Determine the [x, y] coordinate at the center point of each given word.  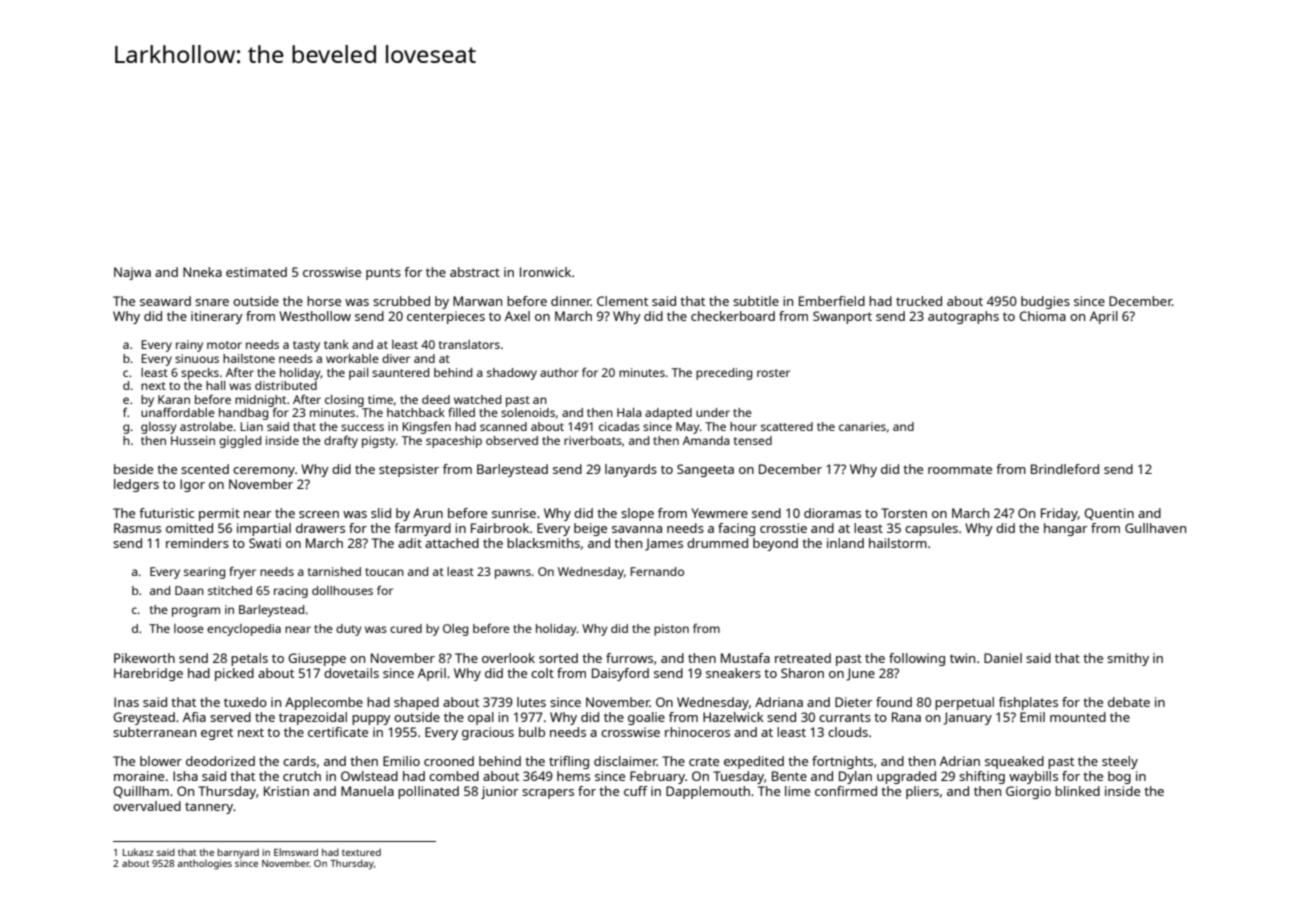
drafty [341, 441]
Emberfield [832, 301]
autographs [963, 317]
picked [234, 674]
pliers [922, 792]
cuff [636, 791]
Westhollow [315, 316]
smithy [1128, 659]
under [713, 412]
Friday [1059, 514]
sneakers [733, 673]
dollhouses [342, 590]
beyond [775, 544]
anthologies [204, 864]
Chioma [1042, 316]
